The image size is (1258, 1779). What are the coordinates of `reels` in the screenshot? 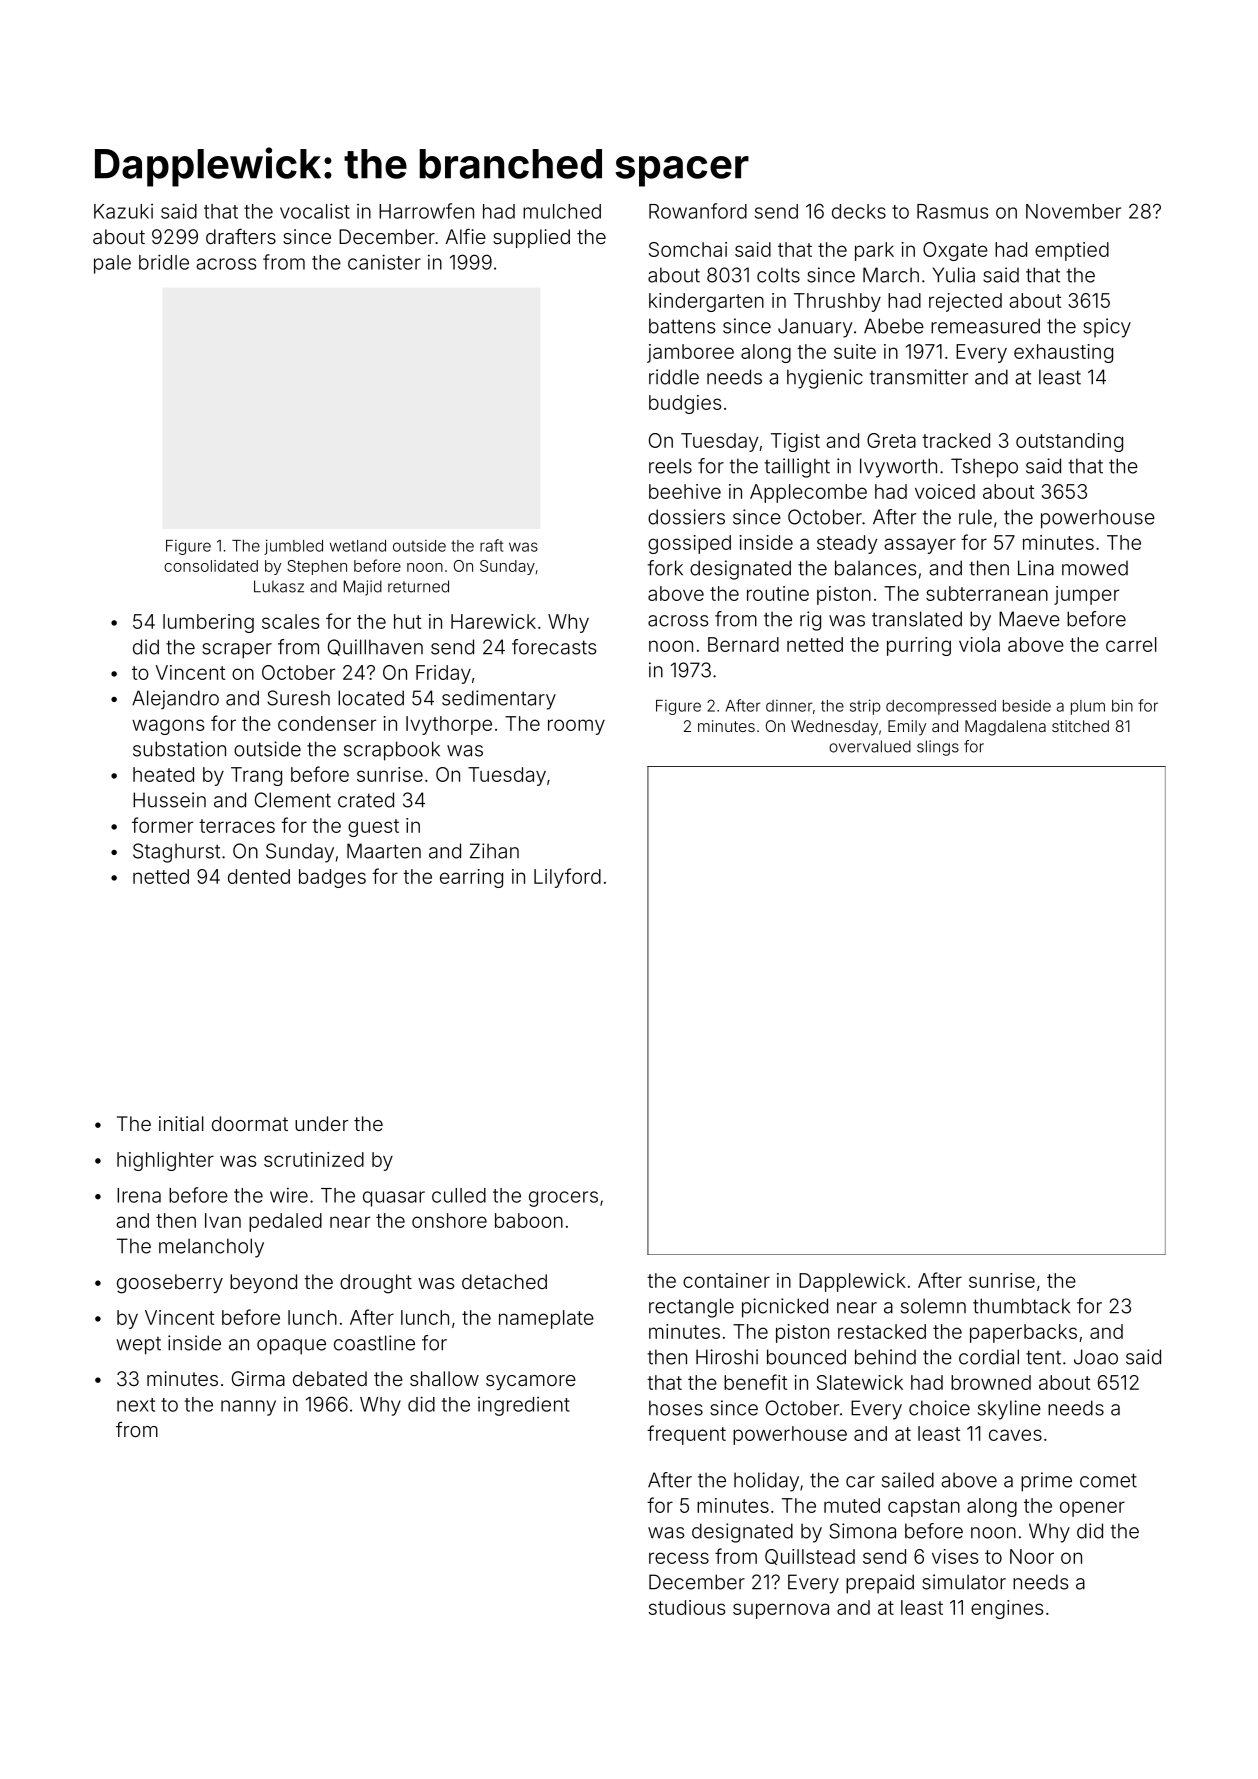 It's located at (670, 466).
